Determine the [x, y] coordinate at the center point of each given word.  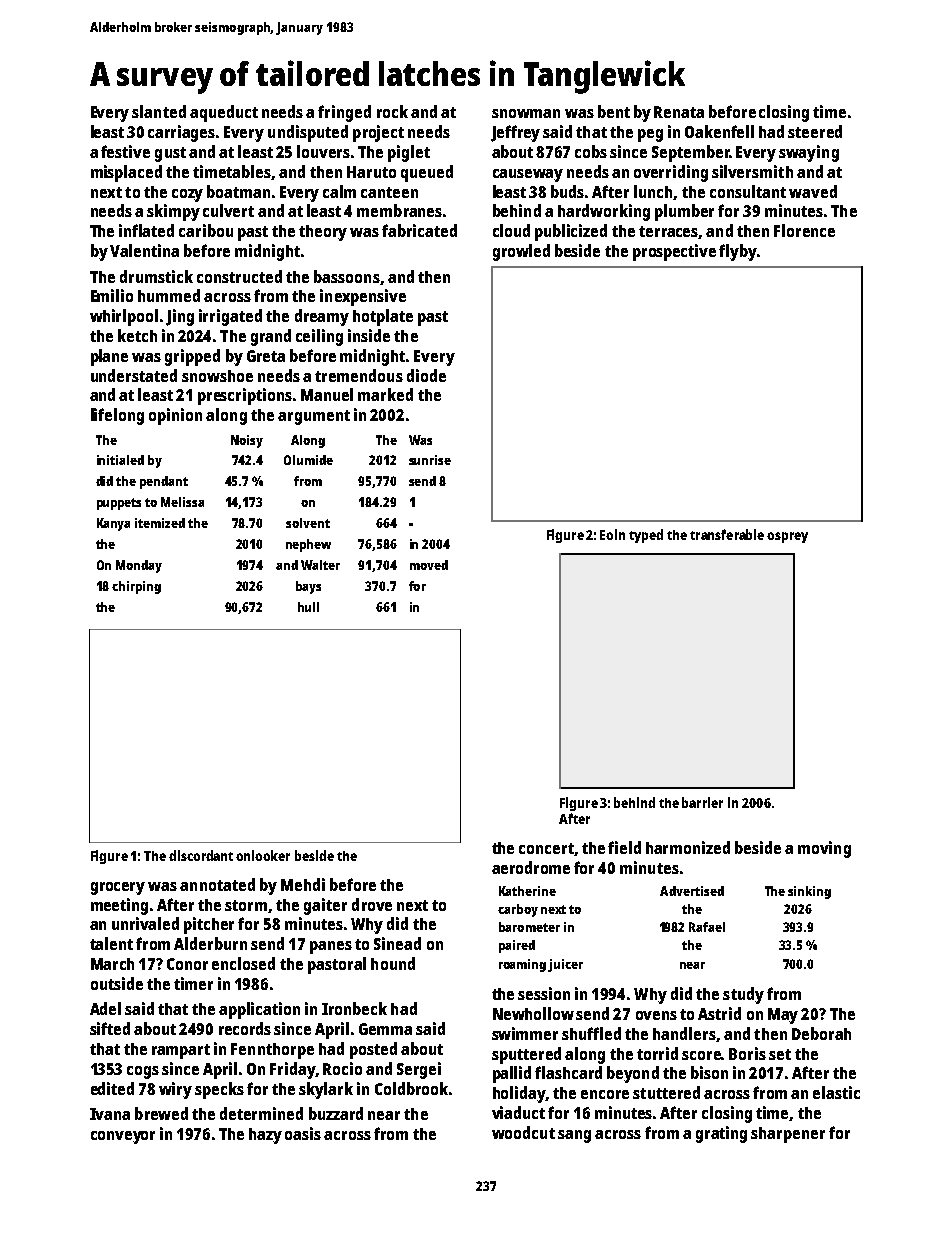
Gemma [385, 1029]
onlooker [263, 855]
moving [824, 849]
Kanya [113, 524]
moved [429, 565]
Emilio [112, 295]
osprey [787, 537]
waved [813, 191]
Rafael [707, 927]
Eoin [612, 534]
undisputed [308, 133]
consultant [748, 191]
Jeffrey [515, 133]
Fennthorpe [272, 1051]
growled [521, 252]
